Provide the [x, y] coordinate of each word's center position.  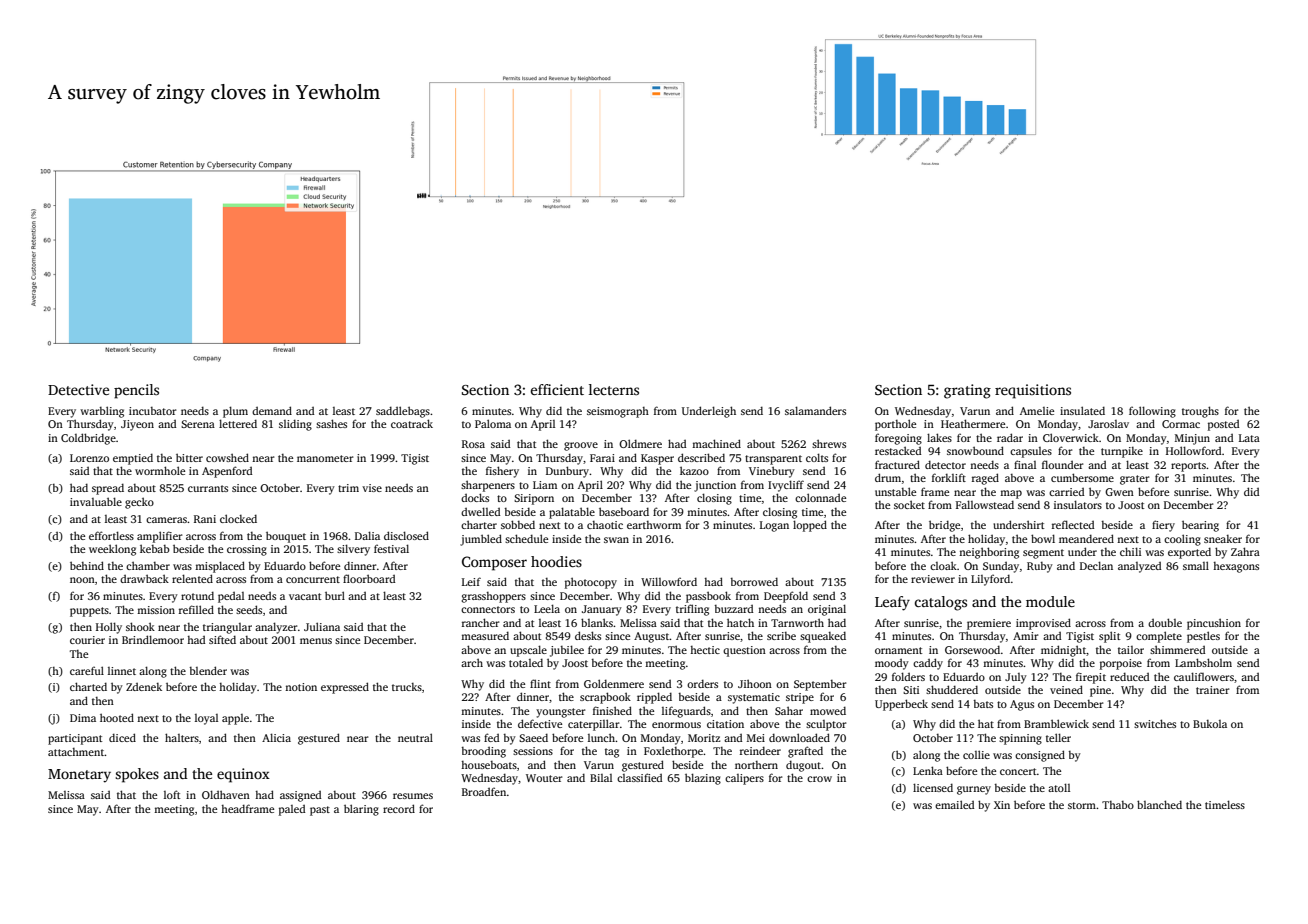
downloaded [799, 737]
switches [1155, 723]
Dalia [367, 535]
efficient [557, 389]
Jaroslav [1108, 424]
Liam [545, 485]
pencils [136, 391]
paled [292, 810]
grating [967, 391]
